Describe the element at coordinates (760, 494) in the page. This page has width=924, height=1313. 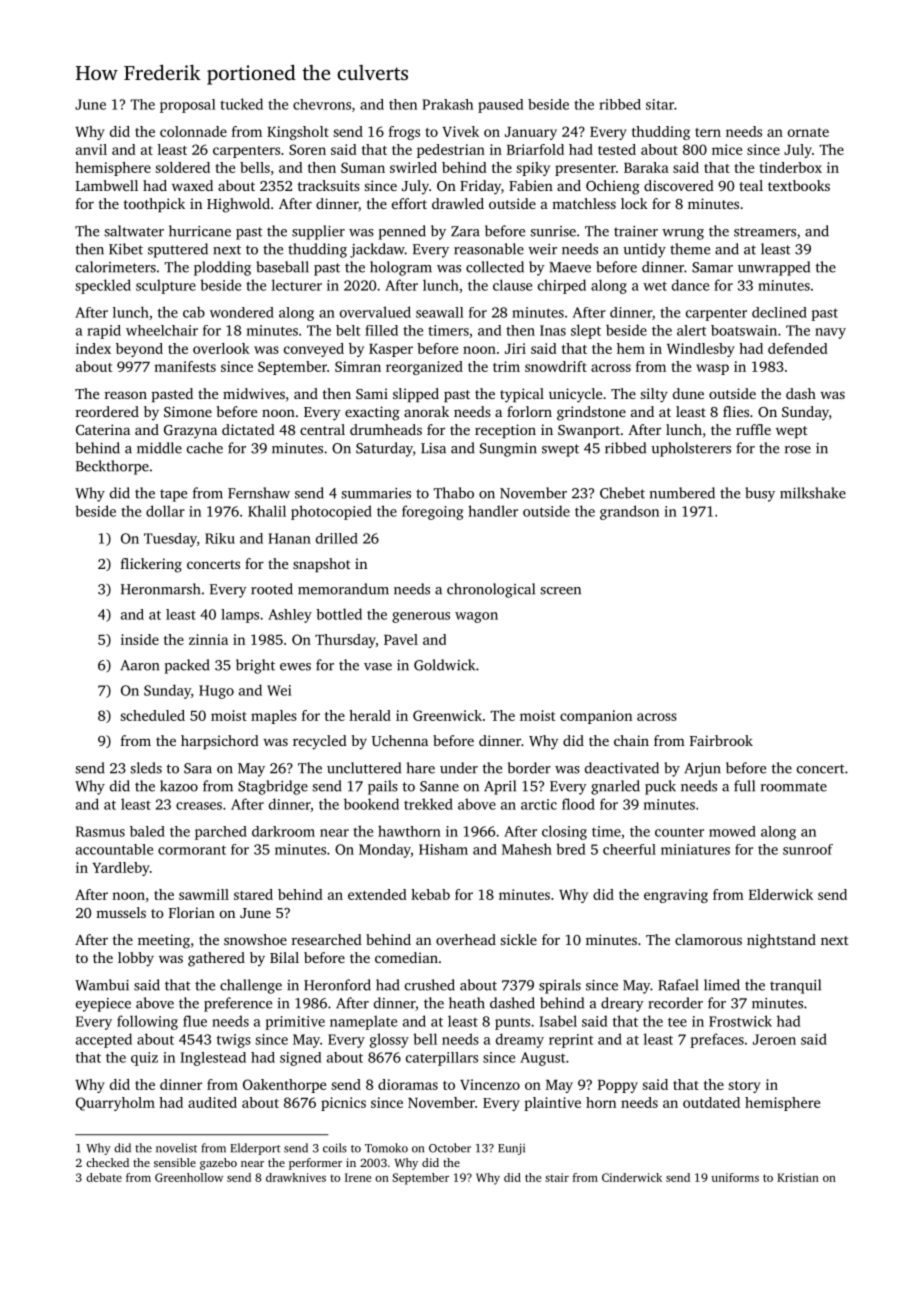
I see `busy` at that location.
